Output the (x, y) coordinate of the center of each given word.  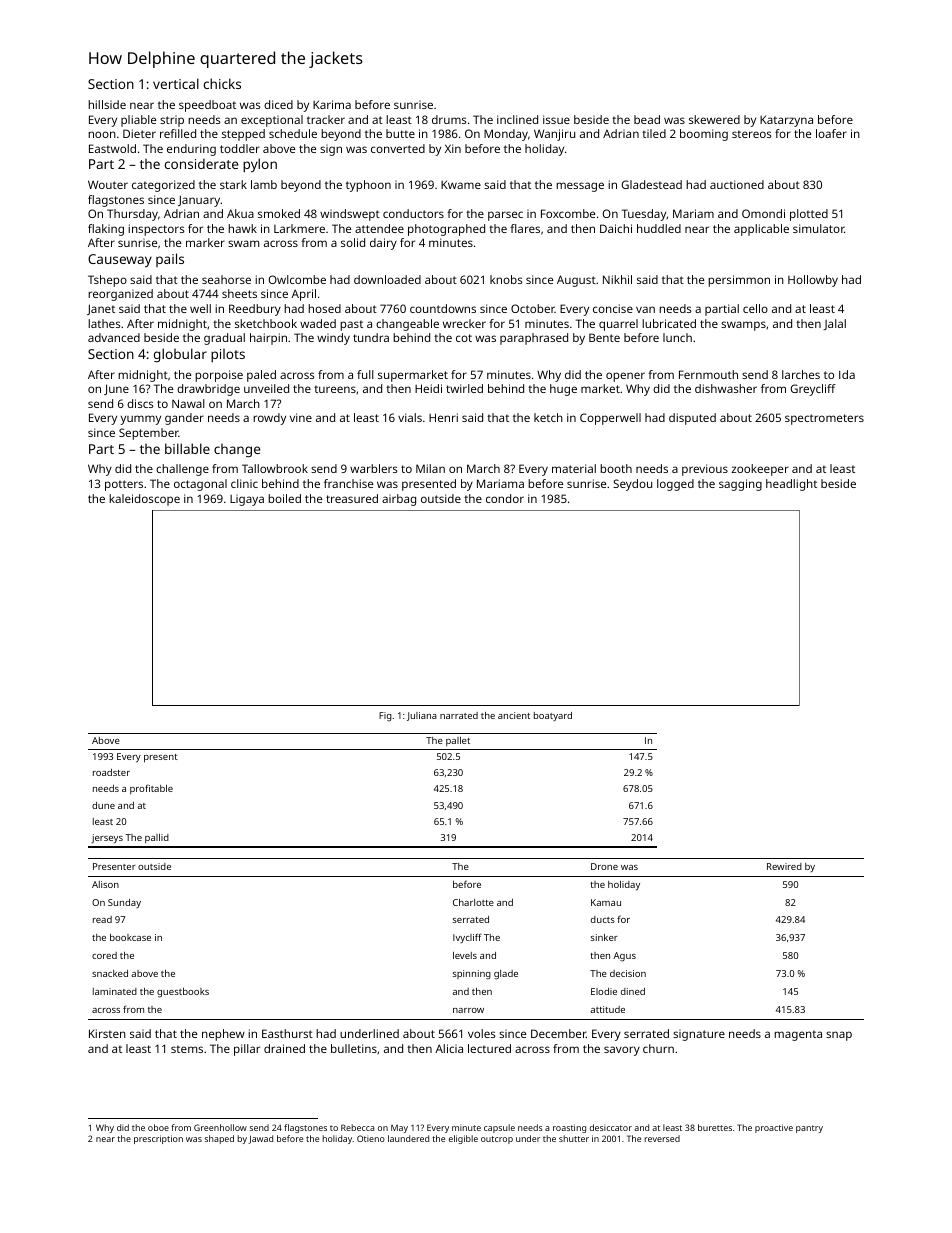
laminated (115, 991)
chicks (222, 83)
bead (647, 119)
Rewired (784, 866)
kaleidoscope (144, 500)
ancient (514, 715)
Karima (332, 104)
